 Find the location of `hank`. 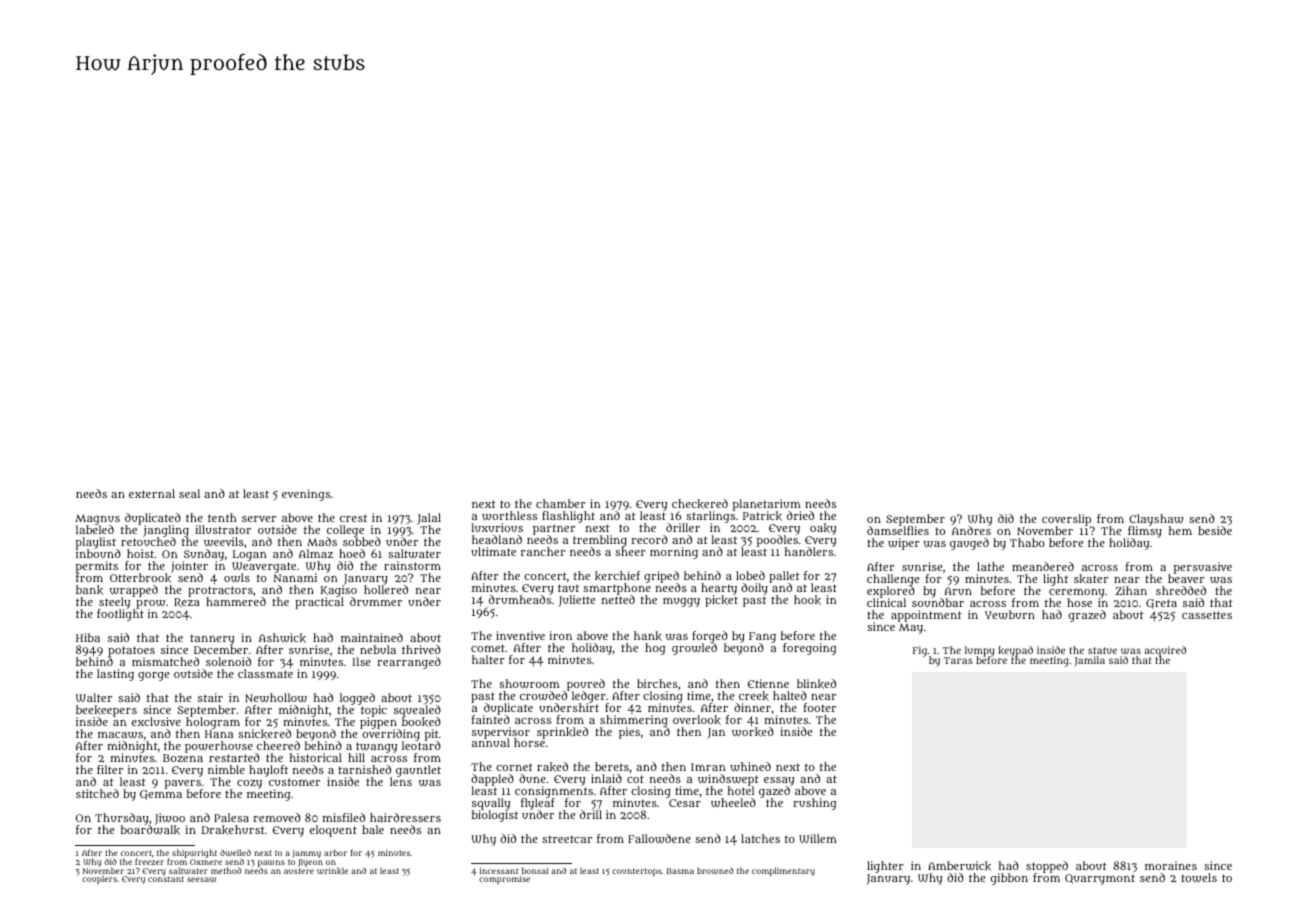

hank is located at coordinates (648, 636).
